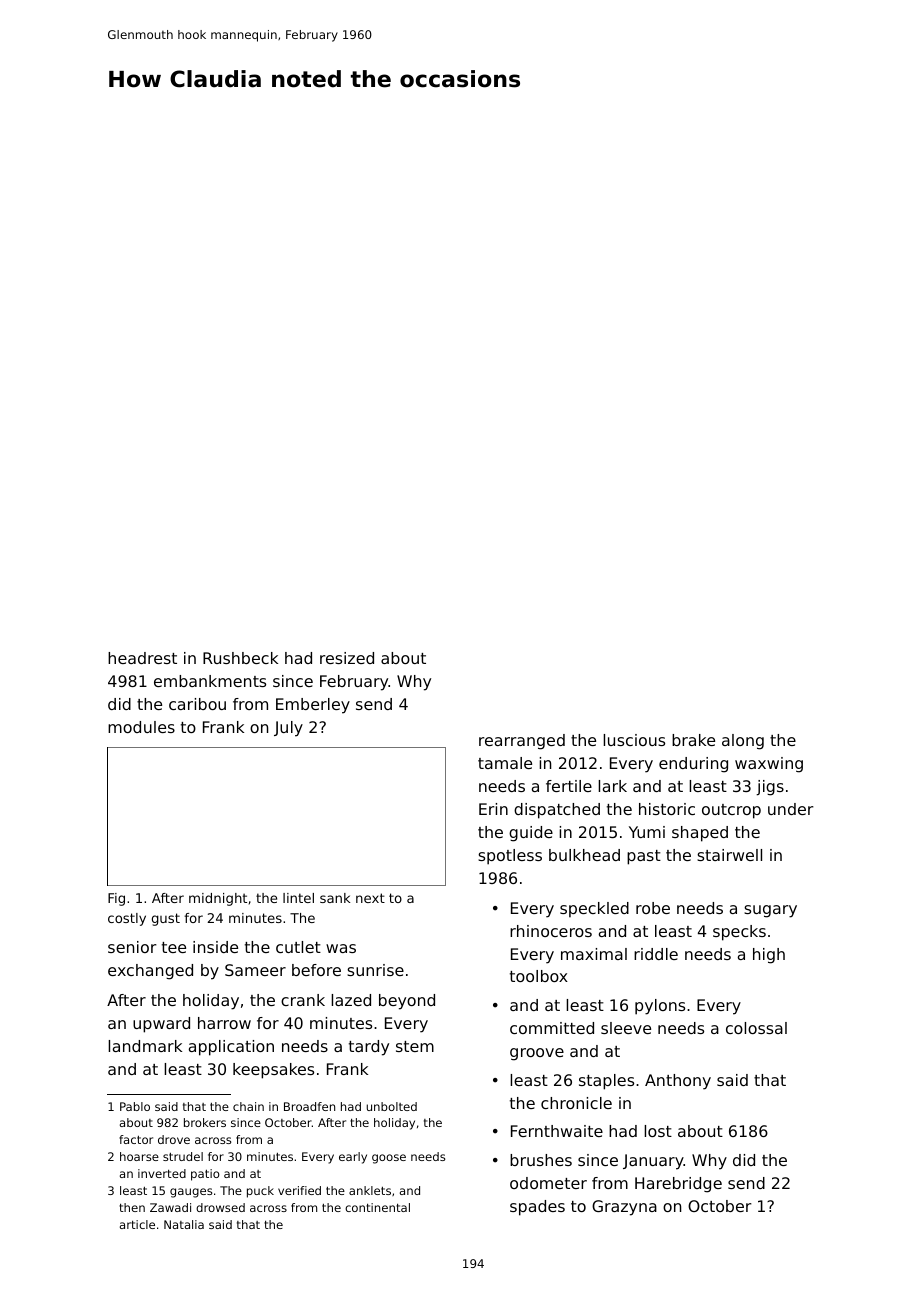 Image resolution: width=924 pixels, height=1308 pixels. I want to click on bulkhead, so click(584, 855).
